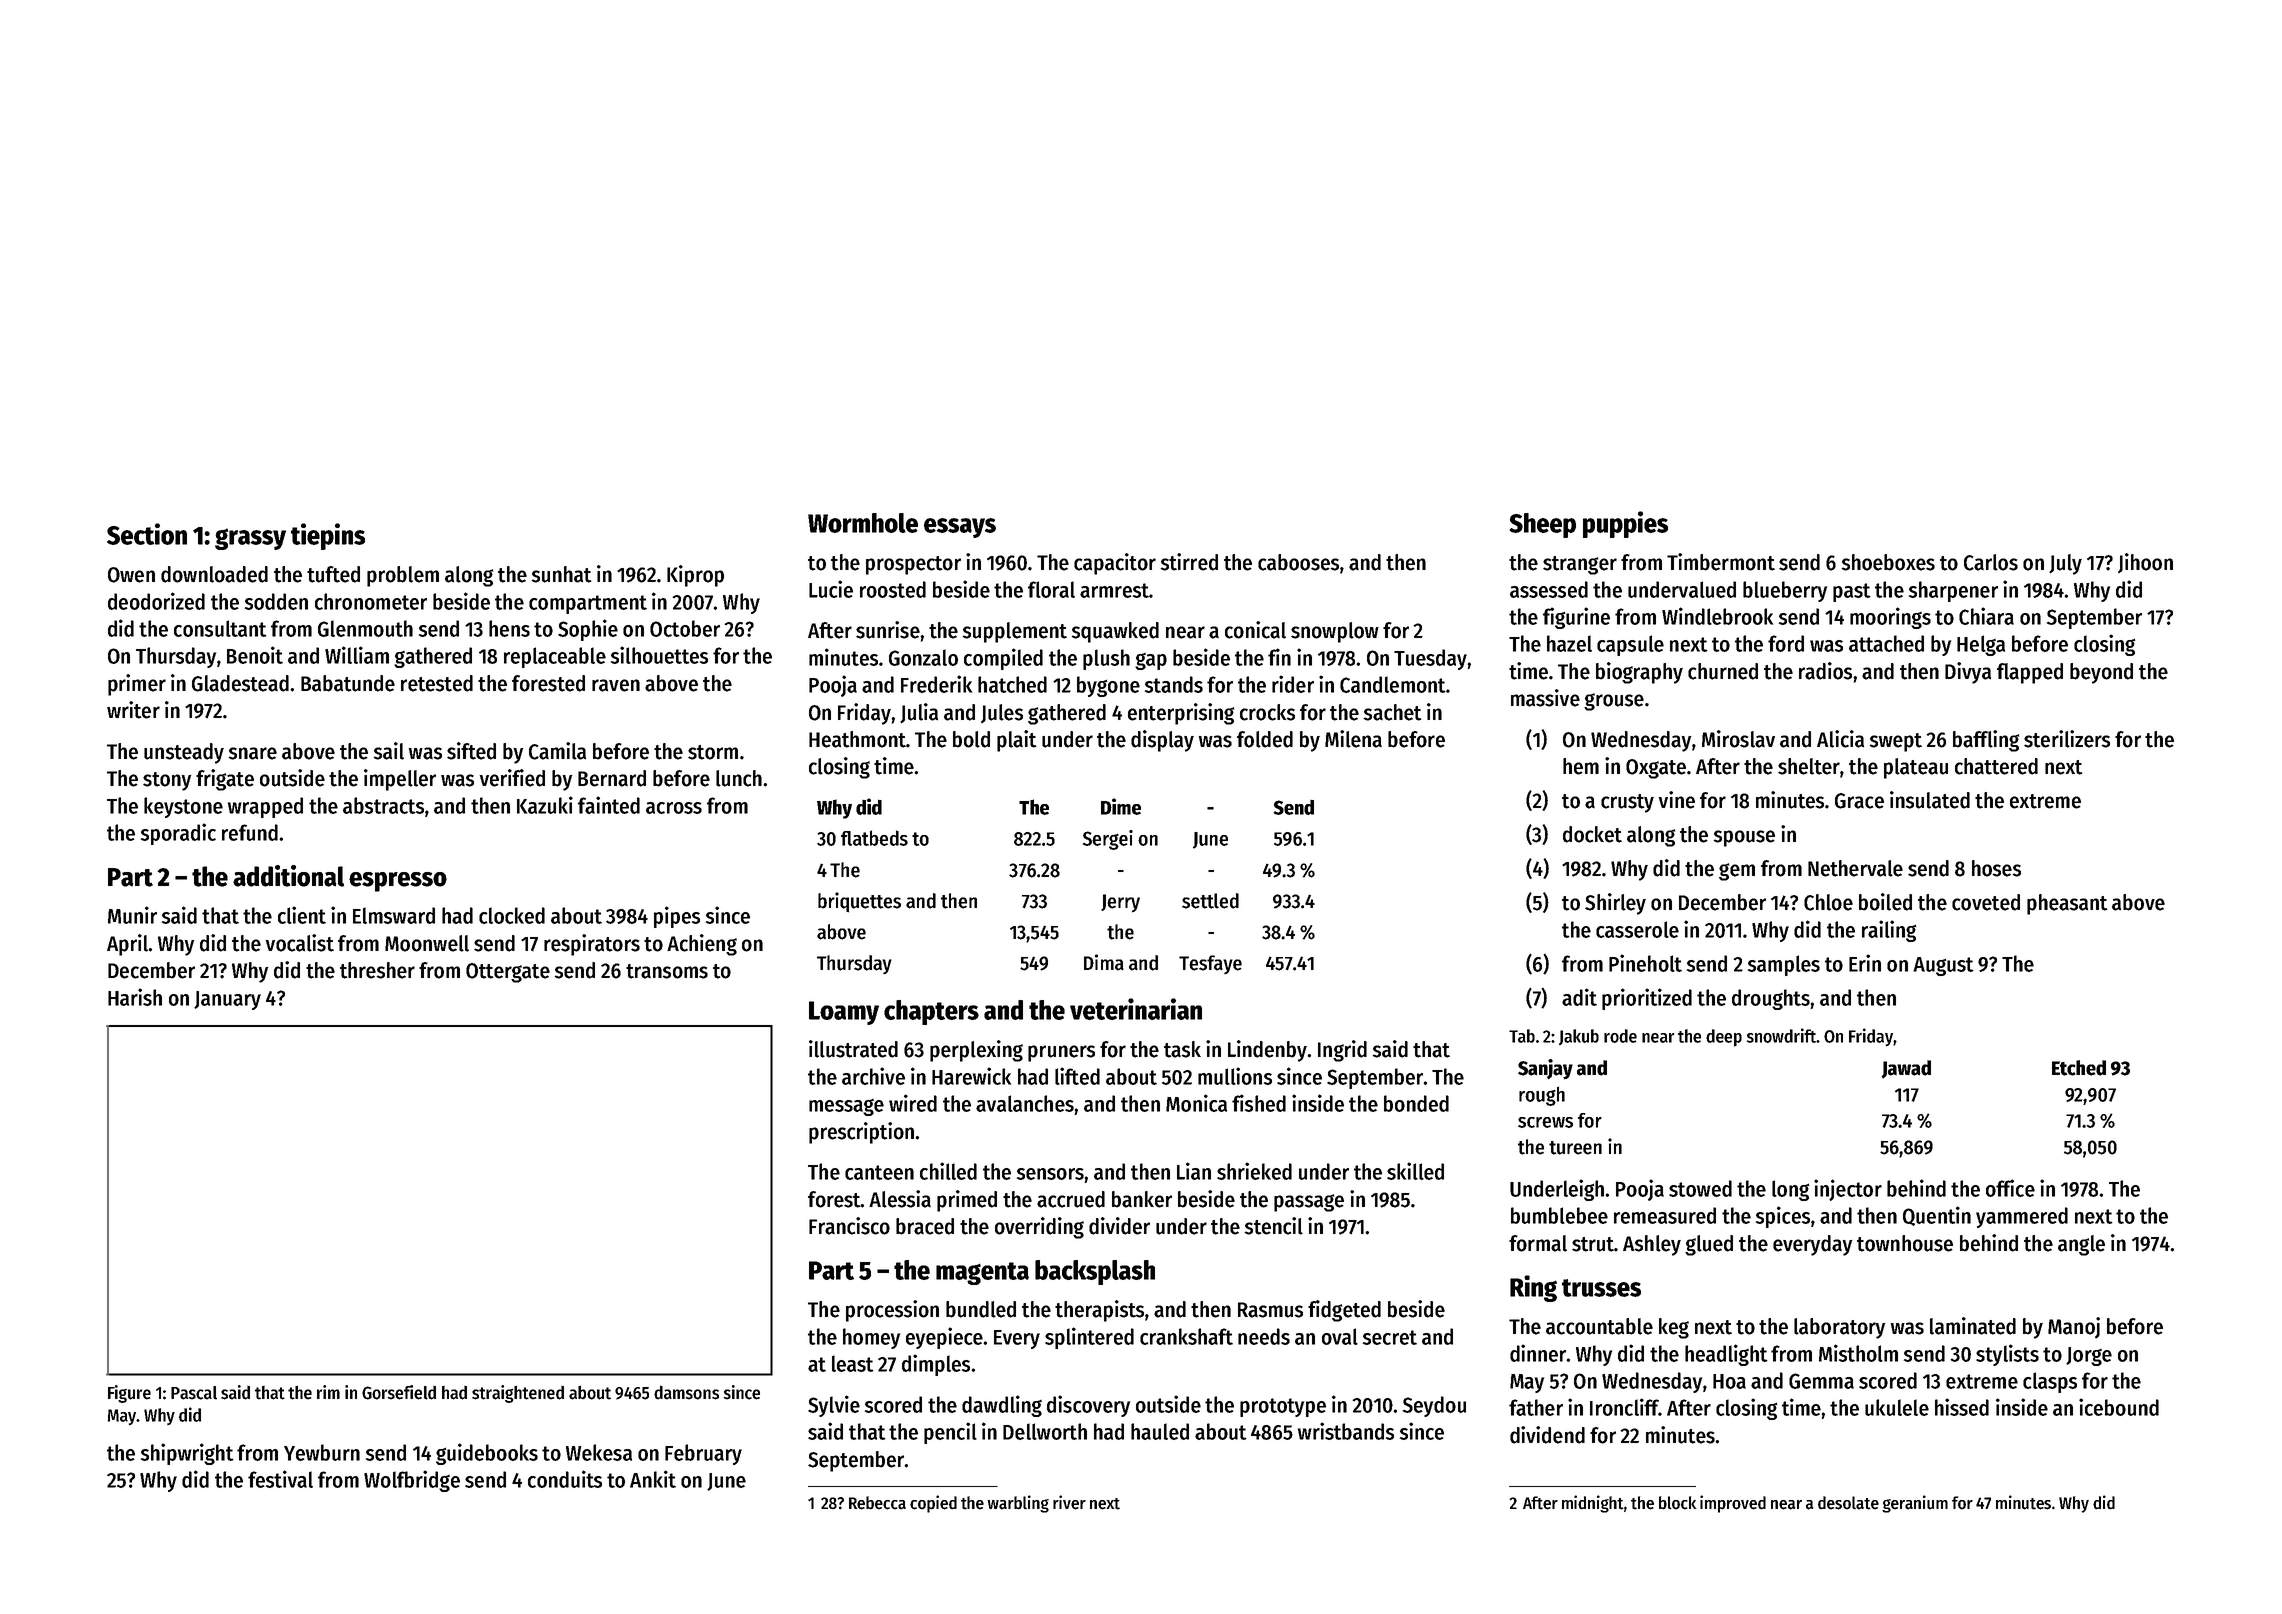  What do you see at coordinates (1624, 1407) in the image?
I see `Ironcliff` at bounding box center [1624, 1407].
